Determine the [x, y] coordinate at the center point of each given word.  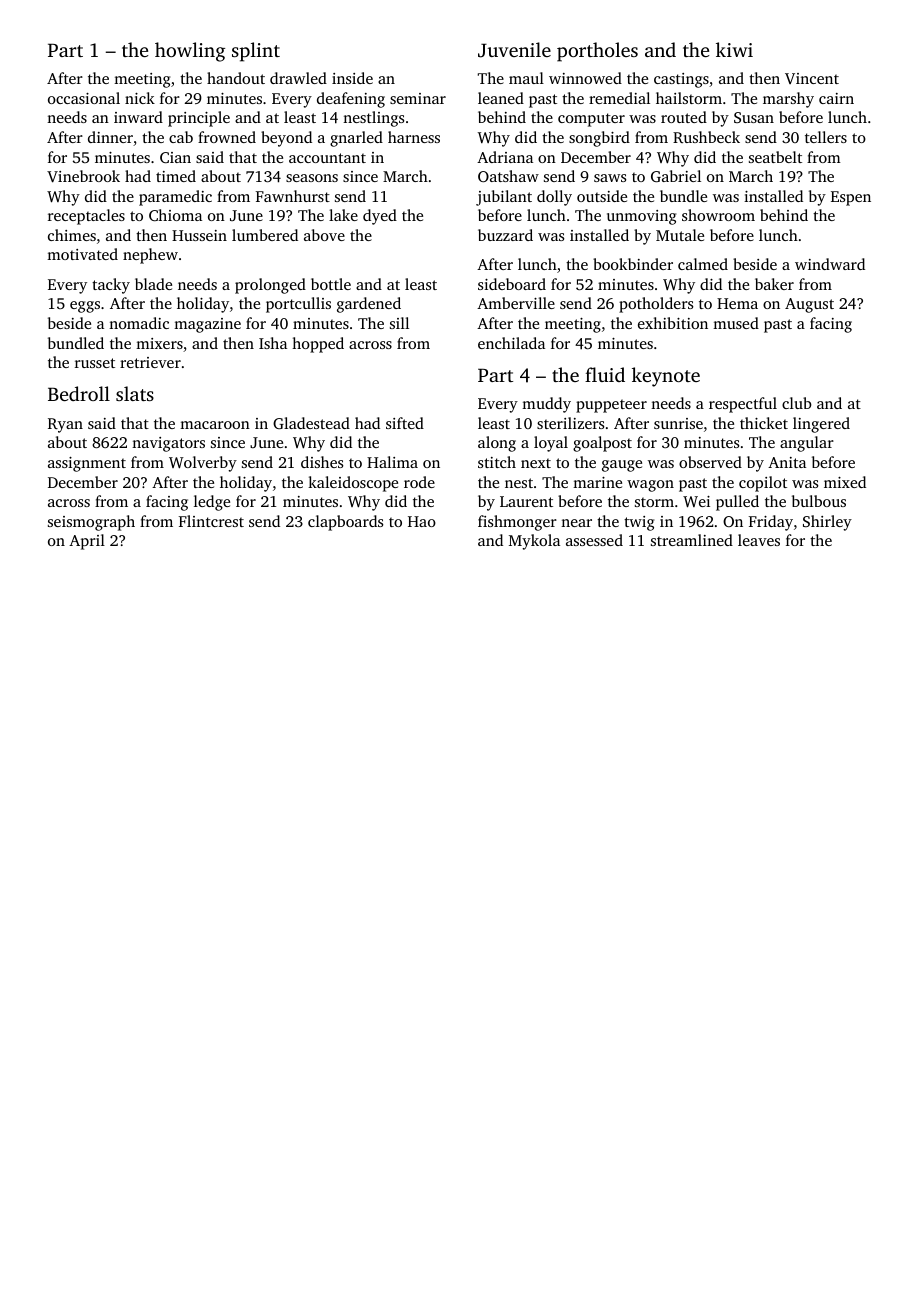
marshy [788, 100]
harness [414, 137]
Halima [392, 462]
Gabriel [676, 176]
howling [190, 52]
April [87, 542]
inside [352, 78]
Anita [787, 462]
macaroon [215, 425]
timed [176, 176]
